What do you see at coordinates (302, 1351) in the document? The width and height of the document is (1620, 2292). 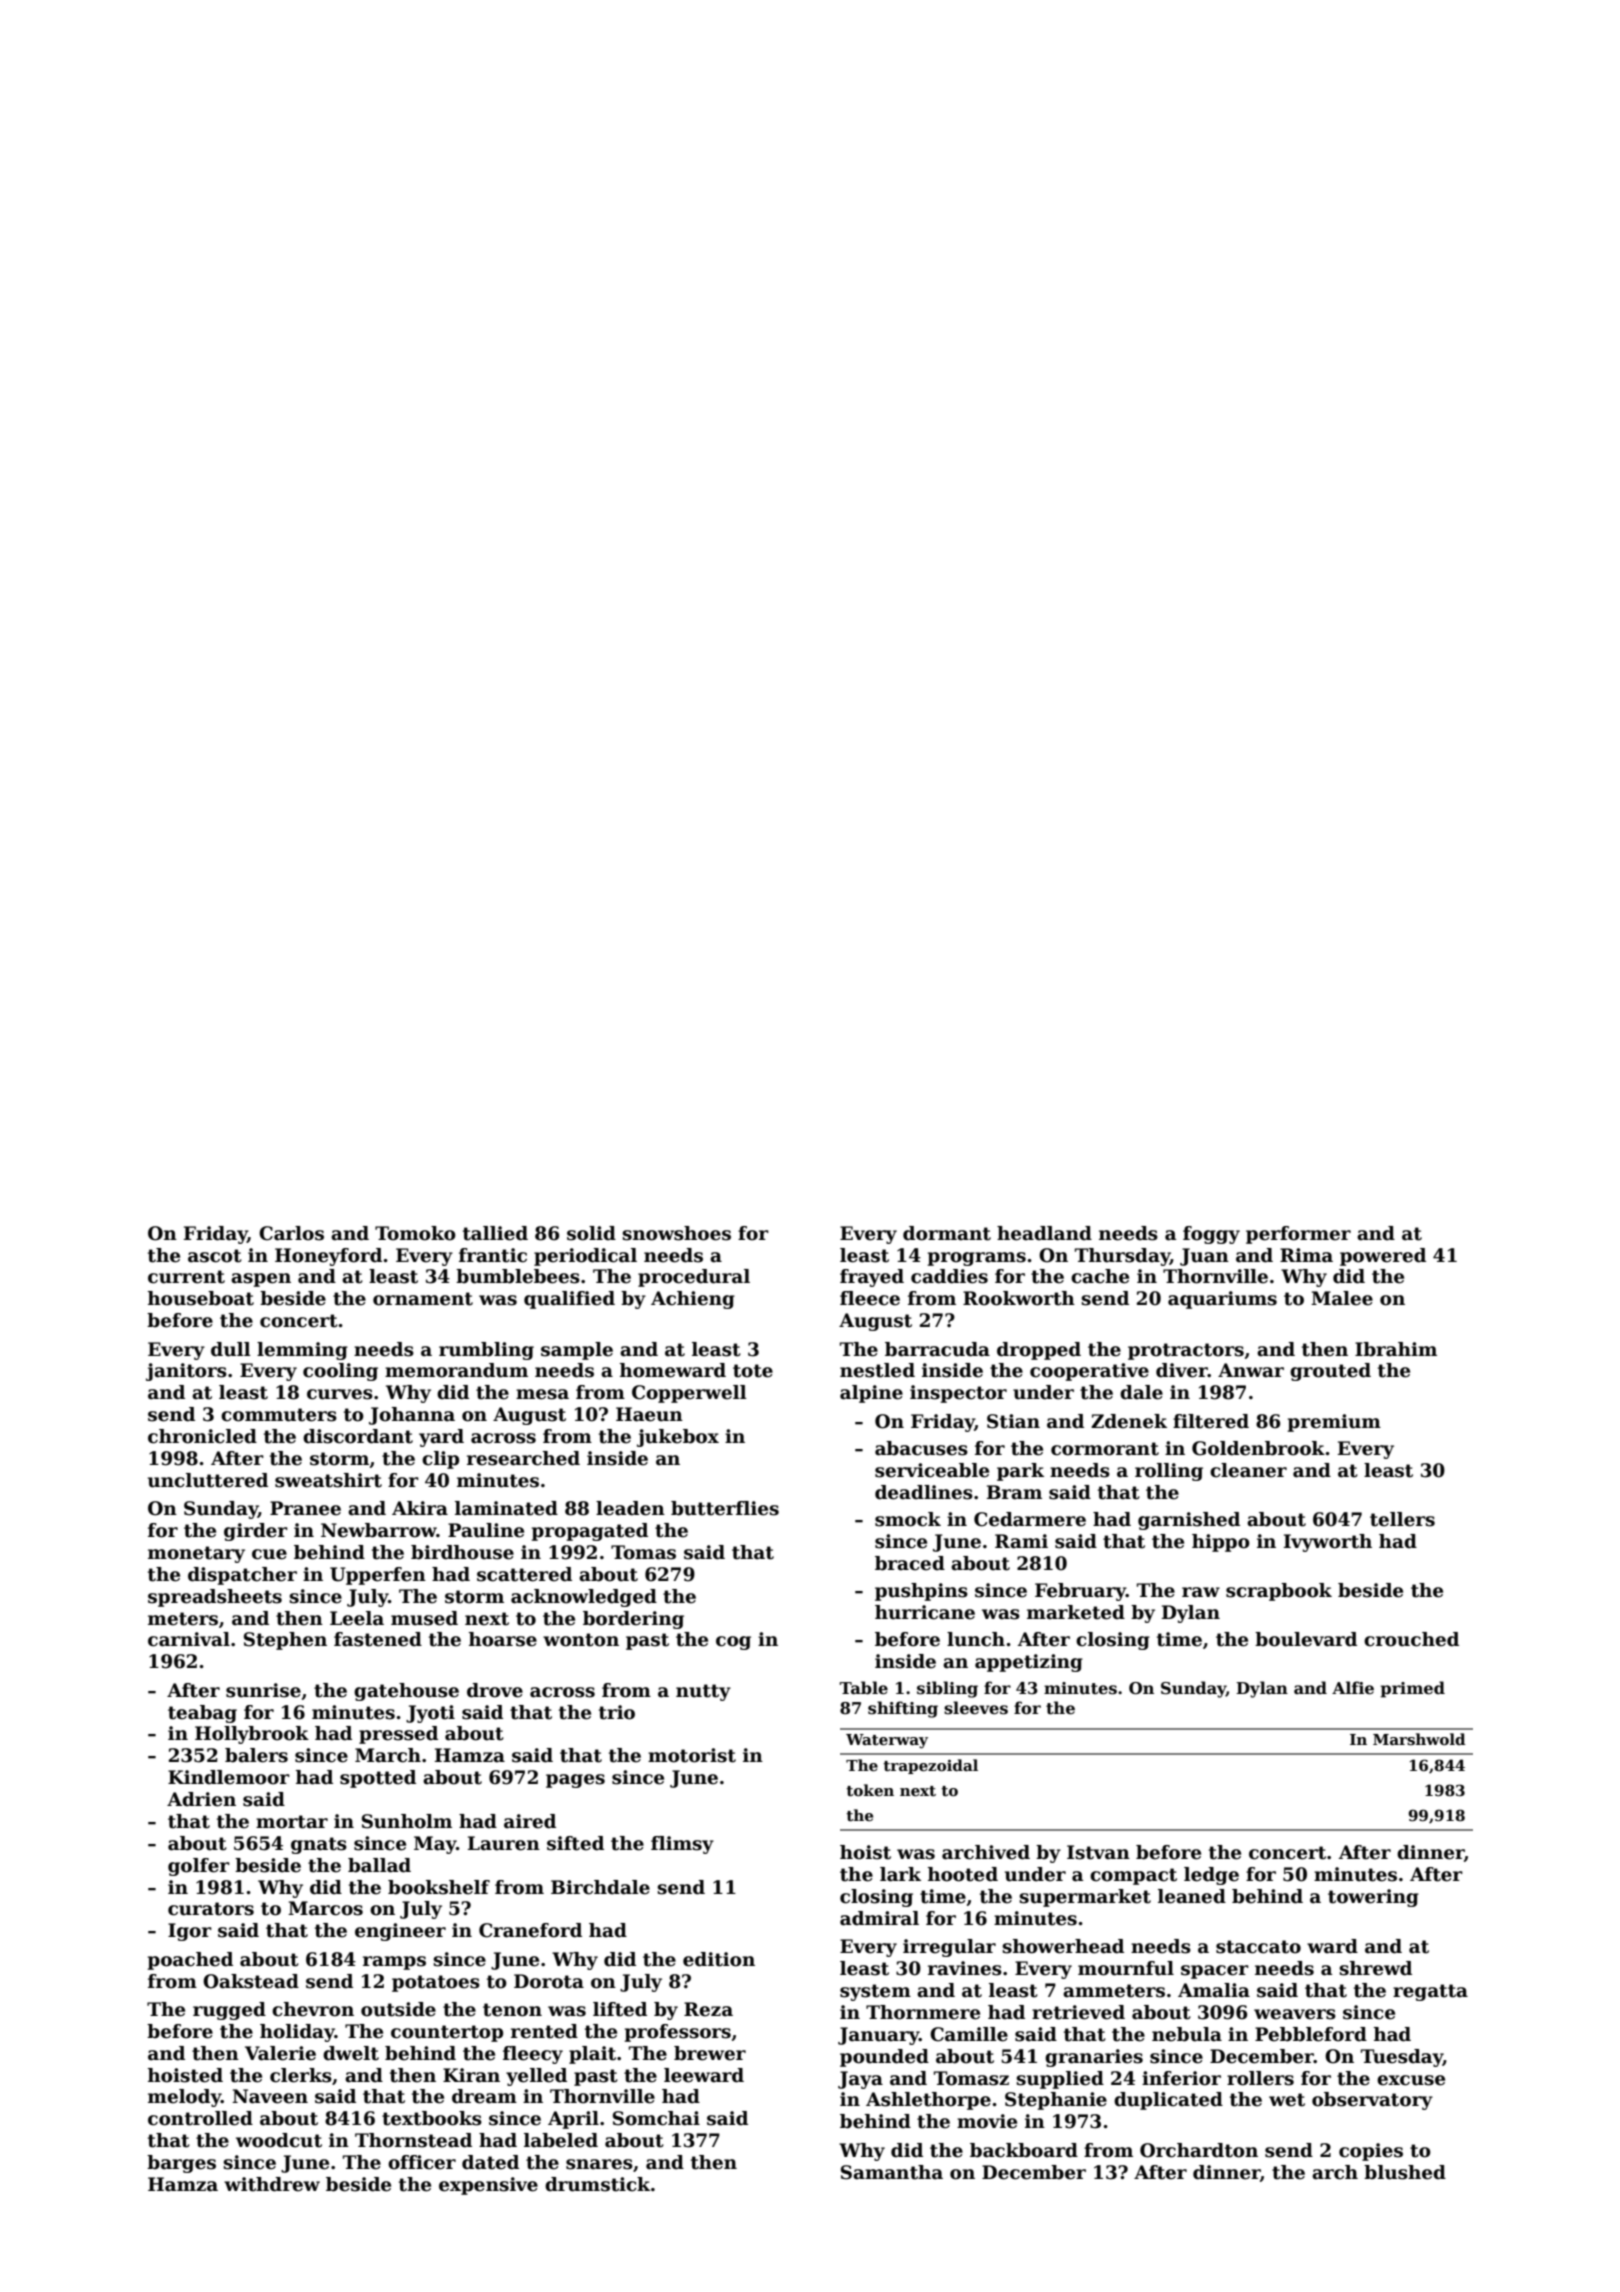 I see `lemming` at bounding box center [302, 1351].
